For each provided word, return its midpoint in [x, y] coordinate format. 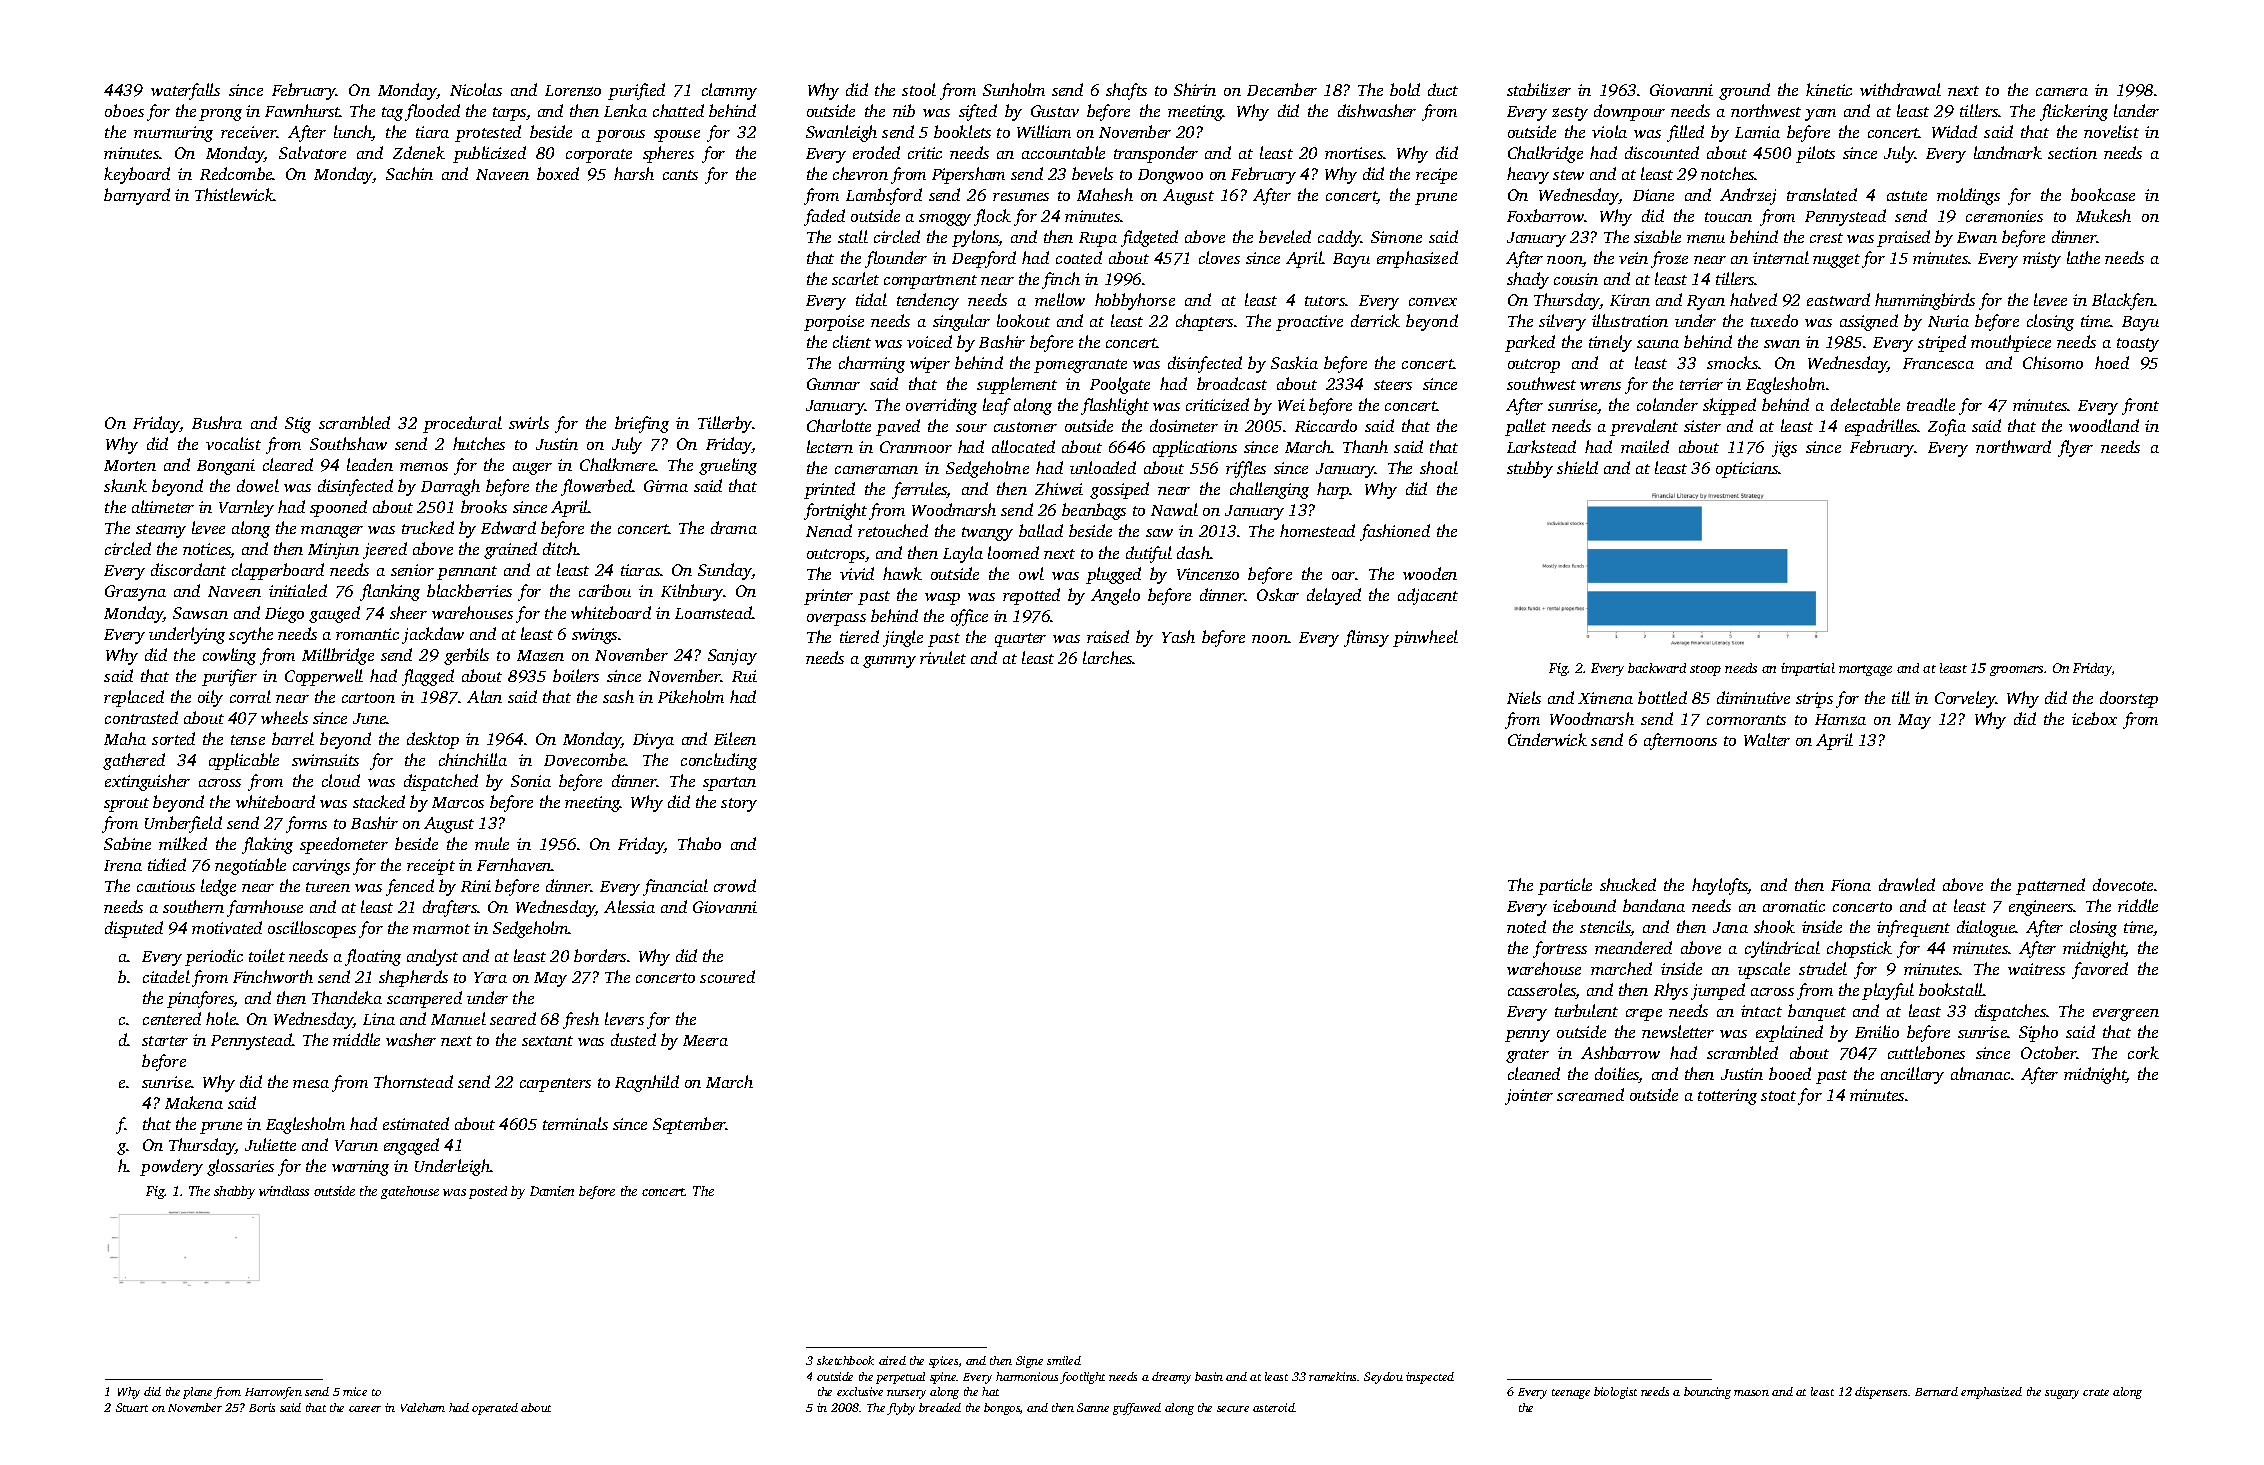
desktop [433, 740]
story [739, 805]
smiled [1064, 1360]
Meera [705, 1040]
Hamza [1840, 719]
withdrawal [1900, 89]
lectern [830, 446]
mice [355, 1391]
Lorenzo [573, 90]
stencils [1605, 928]
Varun [356, 1145]
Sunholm [1014, 89]
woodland [2104, 425]
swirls [529, 422]
